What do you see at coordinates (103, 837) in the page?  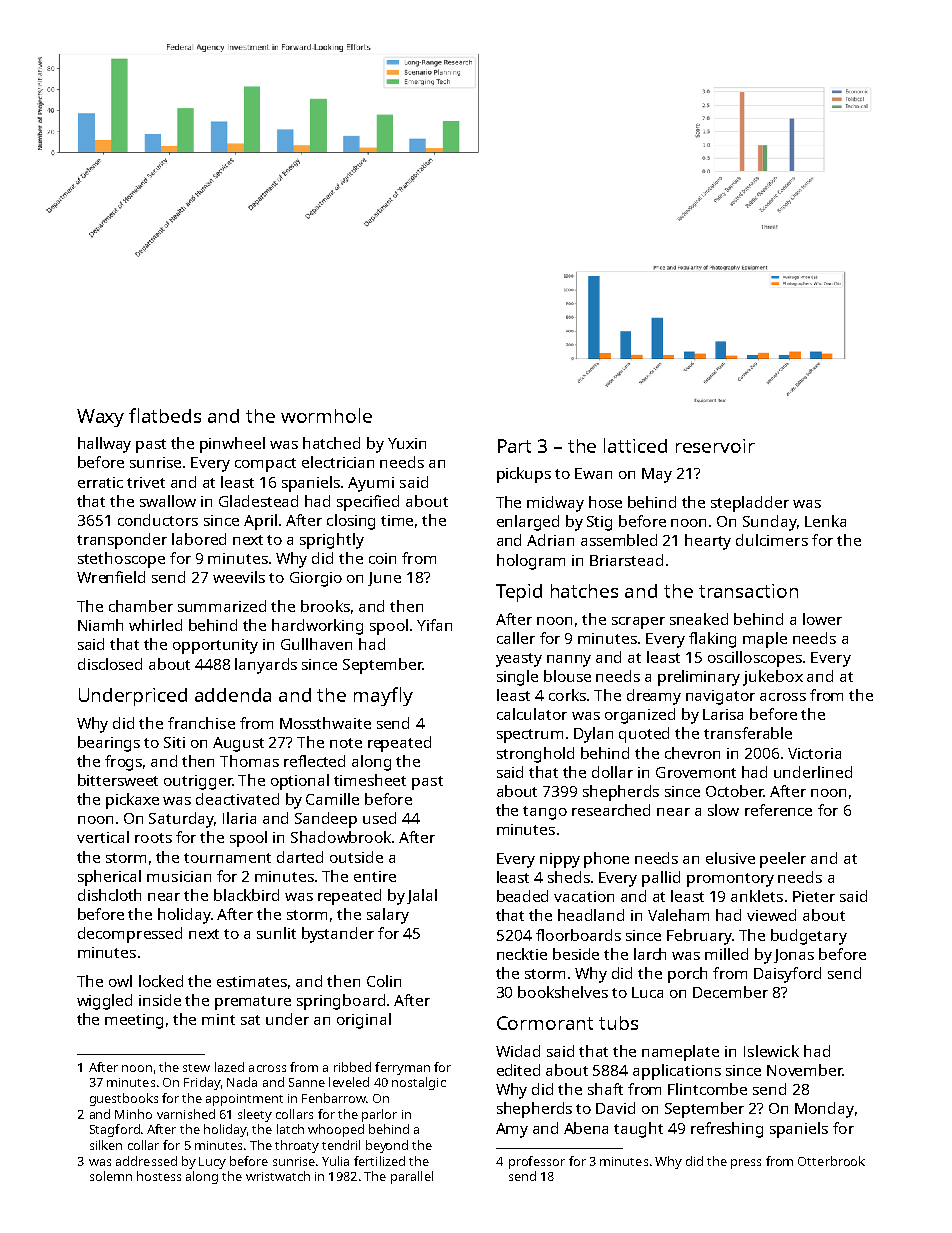 I see `vertical` at bounding box center [103, 837].
